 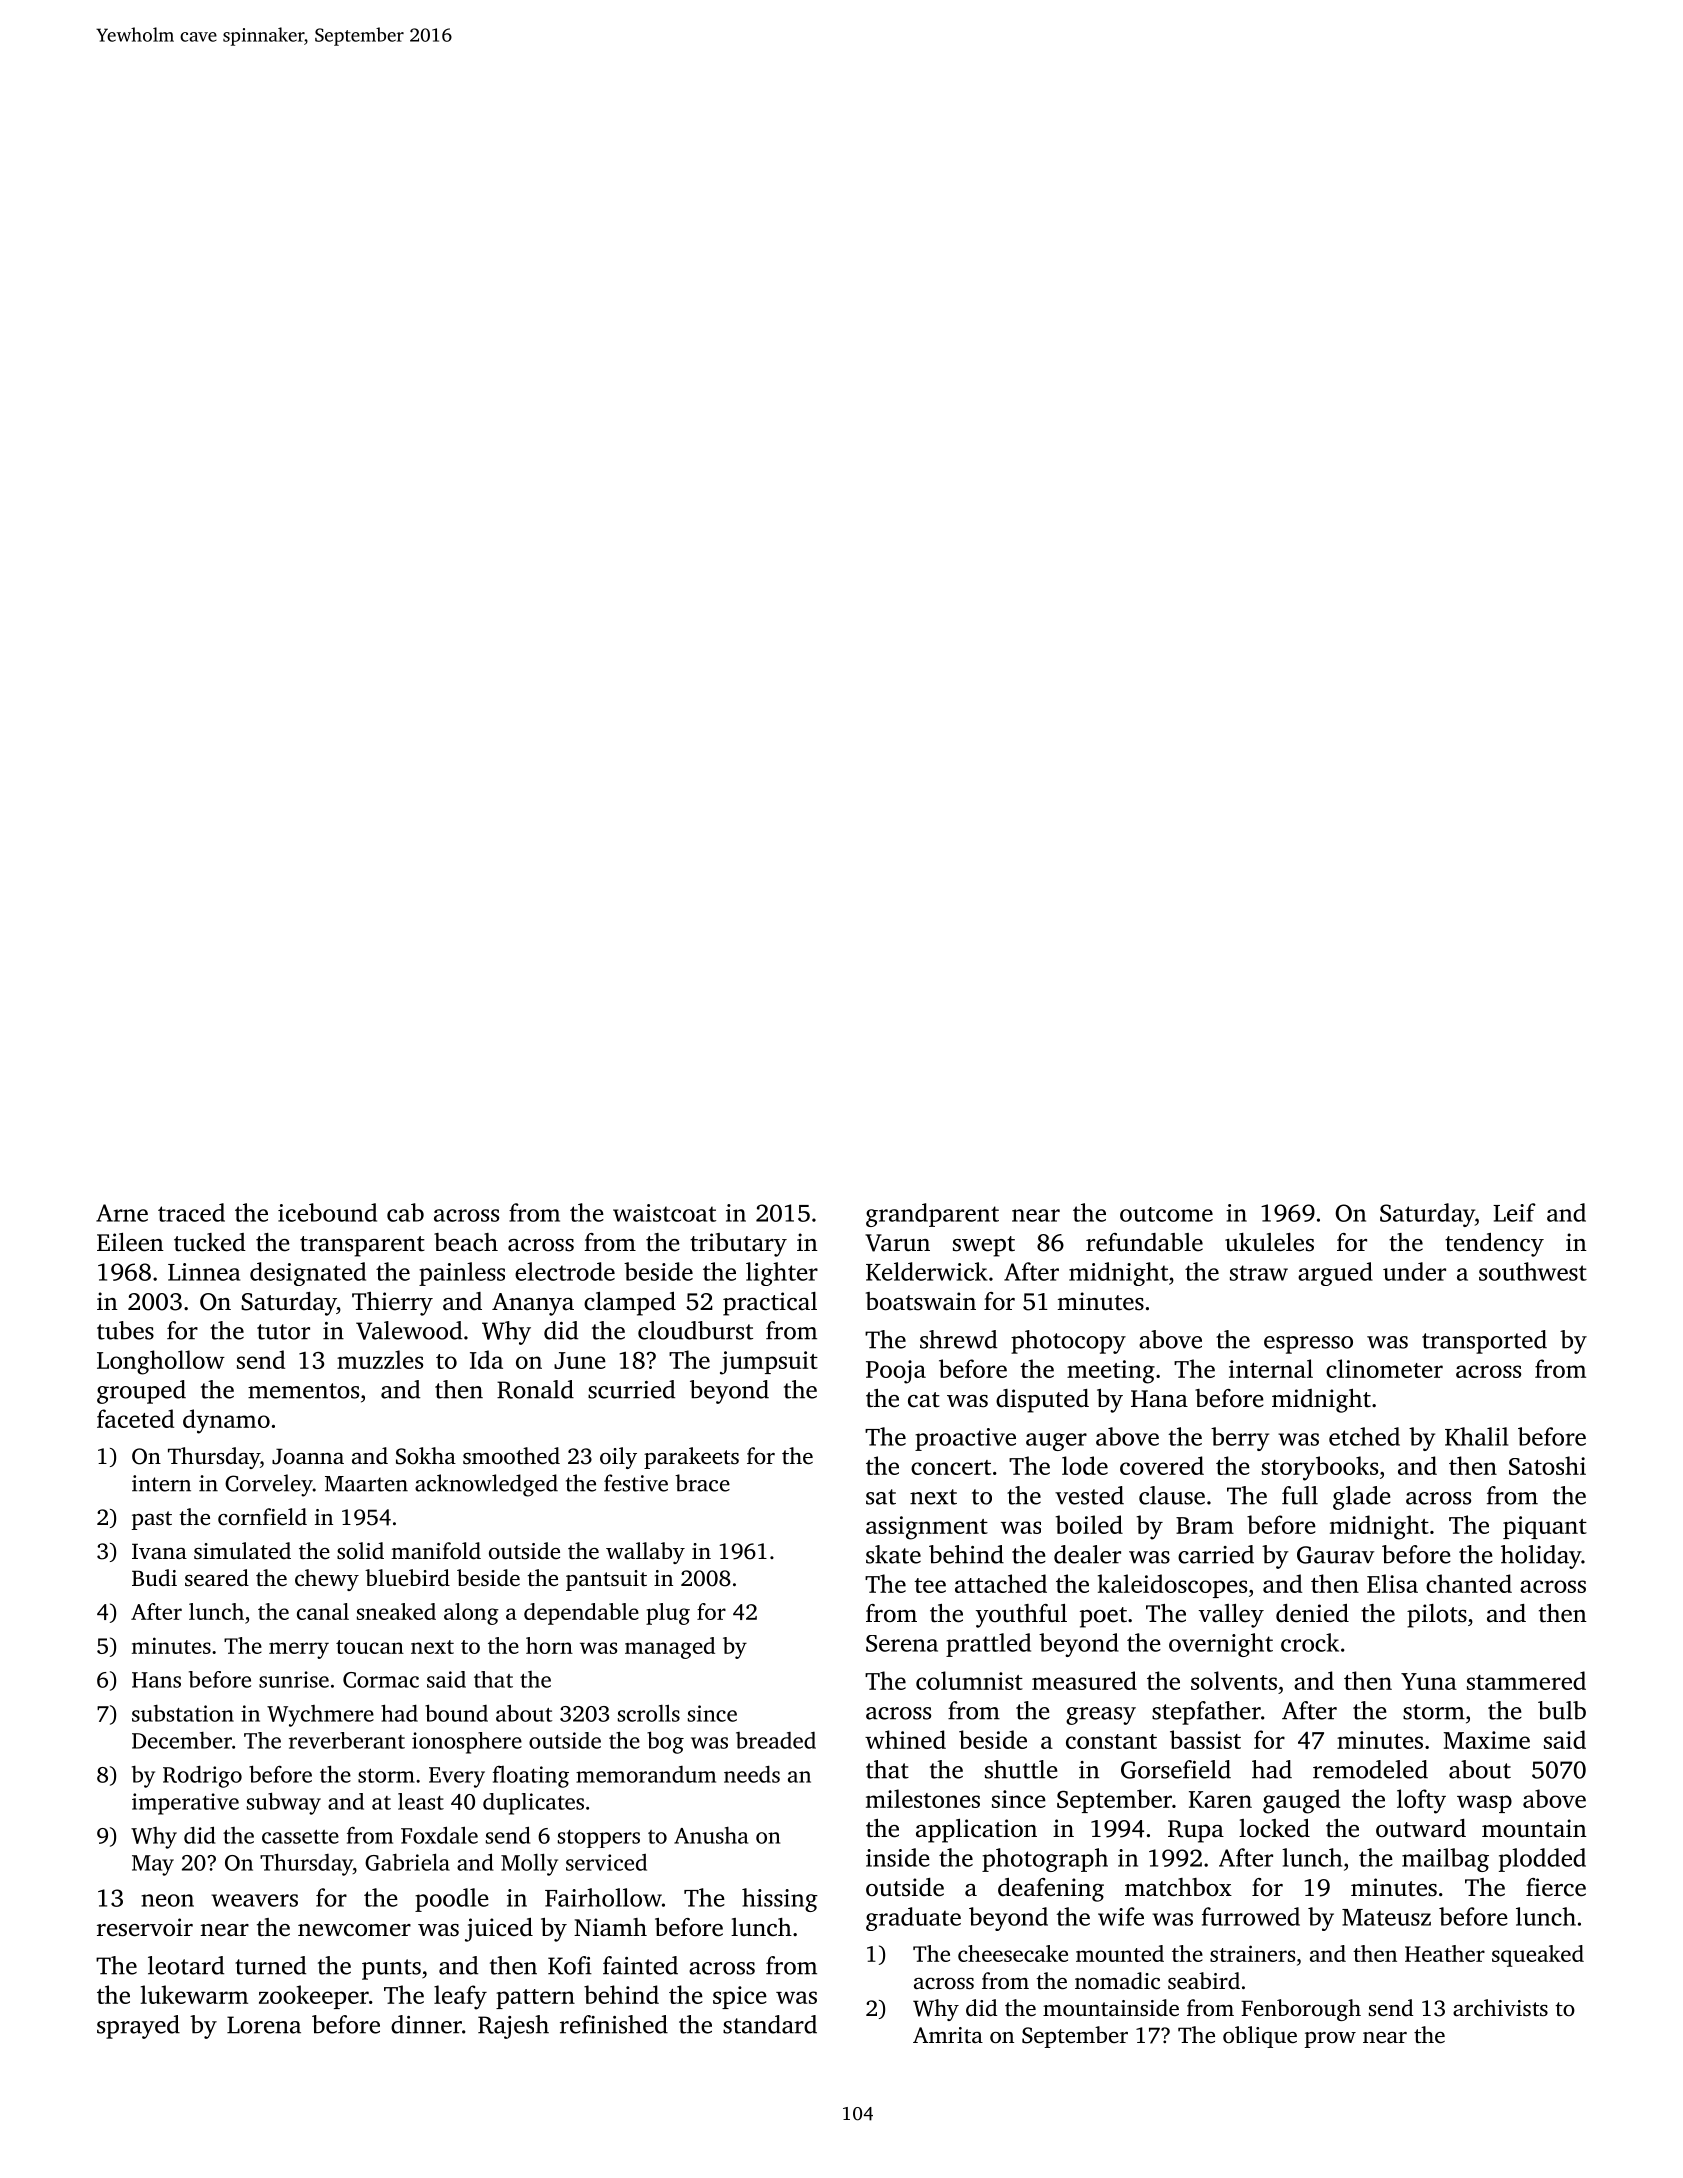 What do you see at coordinates (1166, 1214) in the page?
I see `outcome` at bounding box center [1166, 1214].
